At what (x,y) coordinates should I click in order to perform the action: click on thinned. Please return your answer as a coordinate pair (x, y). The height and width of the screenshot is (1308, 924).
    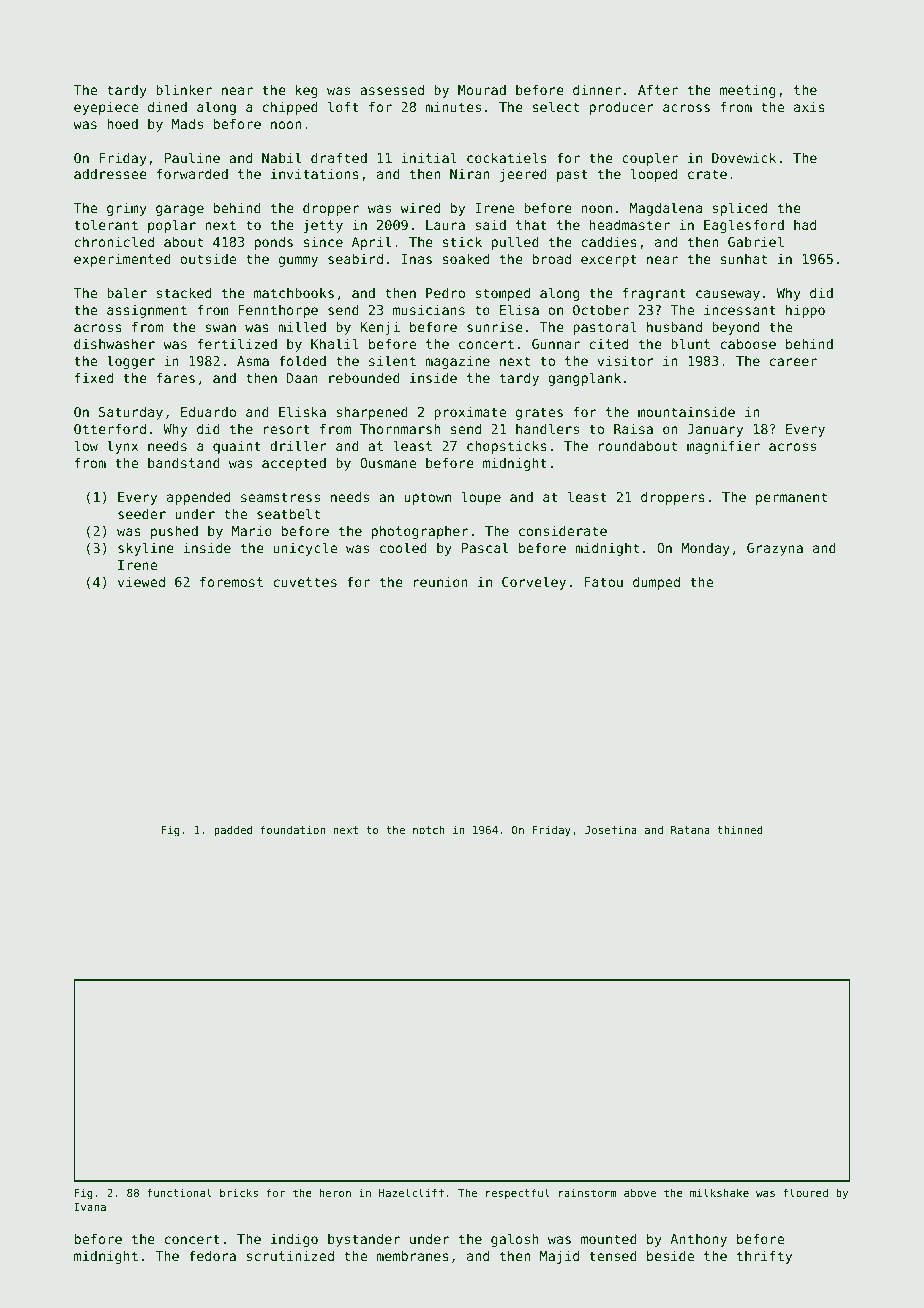
    Looking at the image, I should click on (740, 829).
